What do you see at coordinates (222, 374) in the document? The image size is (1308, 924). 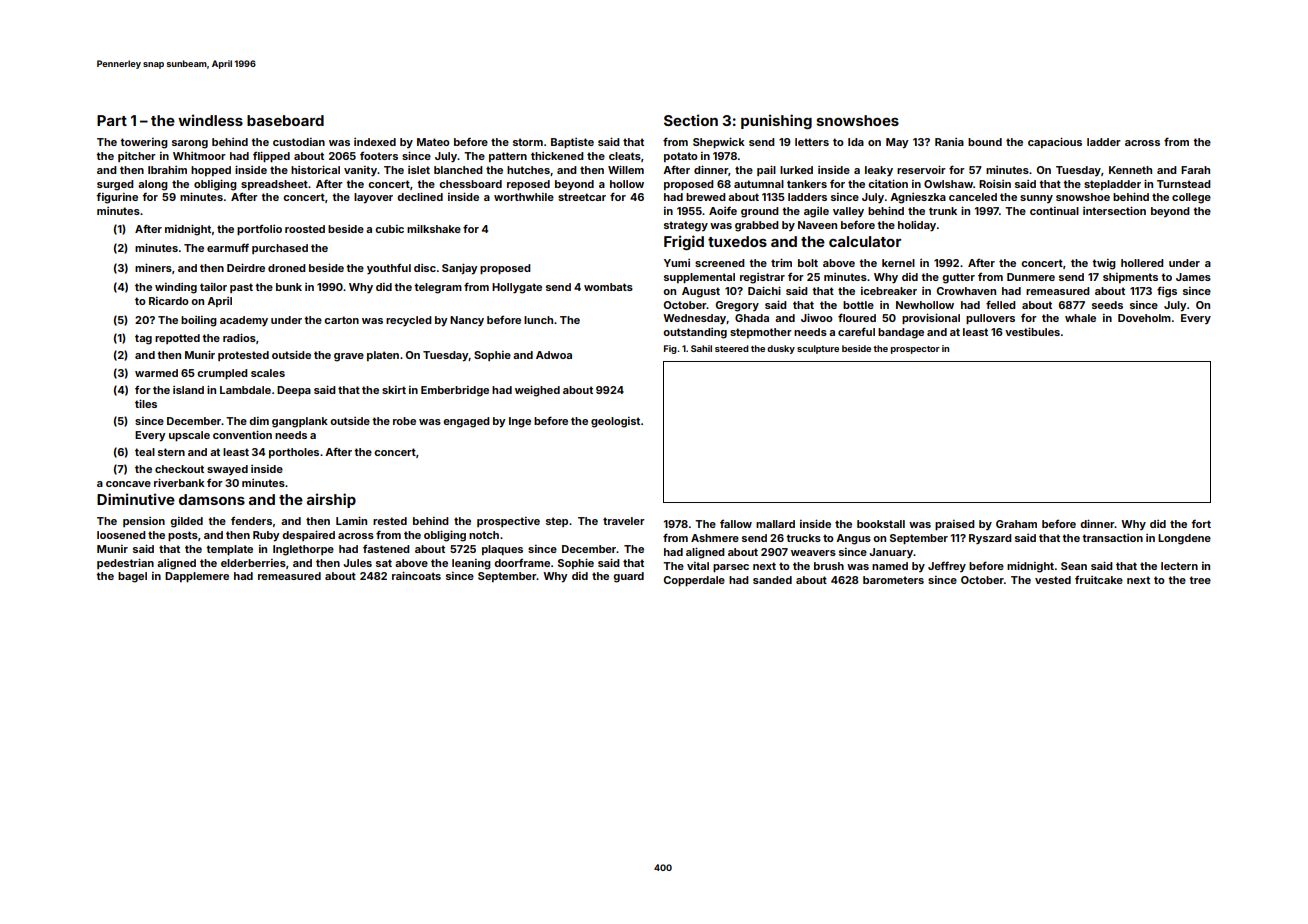 I see `crumpled` at bounding box center [222, 374].
